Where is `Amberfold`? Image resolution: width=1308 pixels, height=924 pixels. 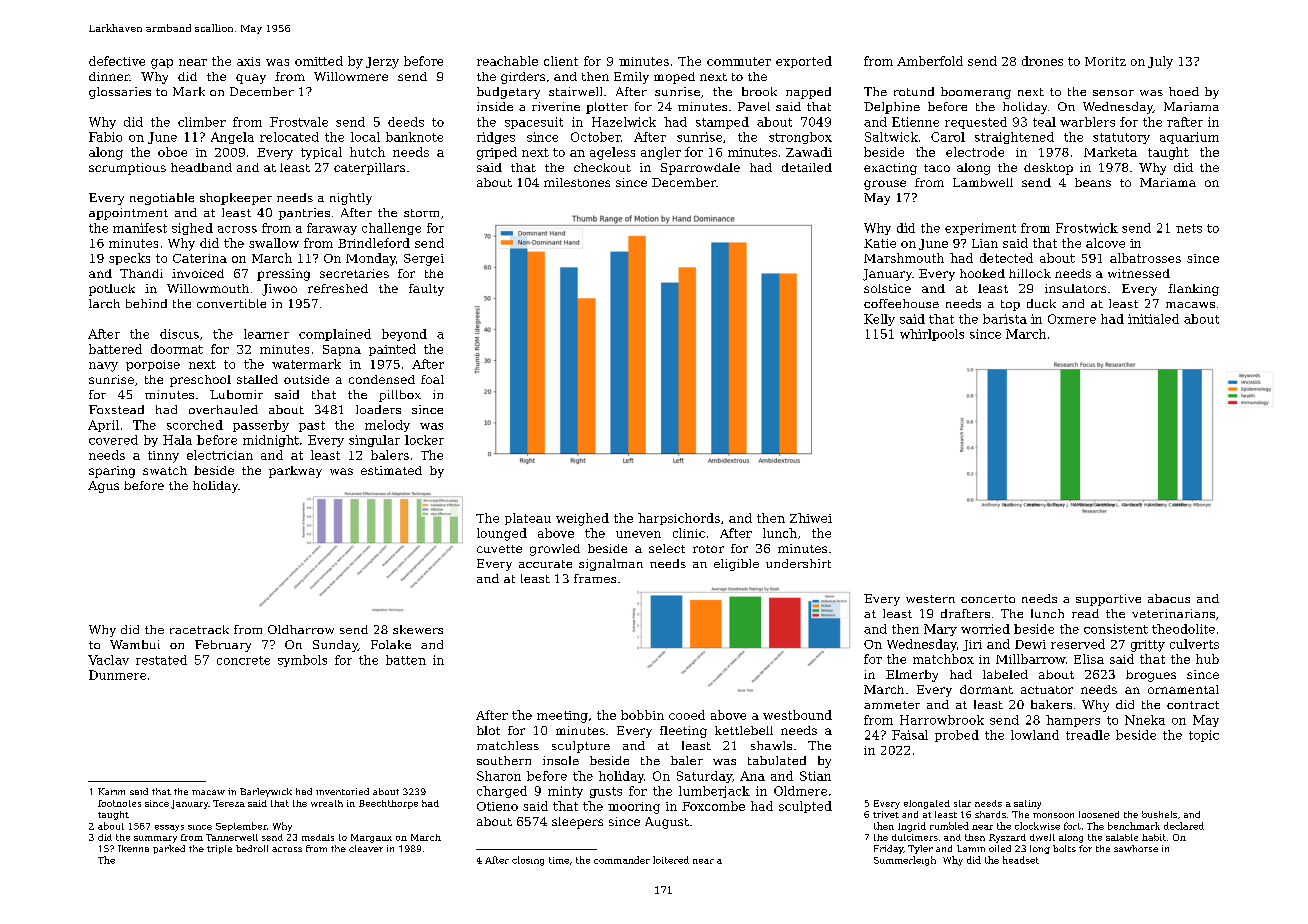
Amberfold is located at coordinates (930, 61).
